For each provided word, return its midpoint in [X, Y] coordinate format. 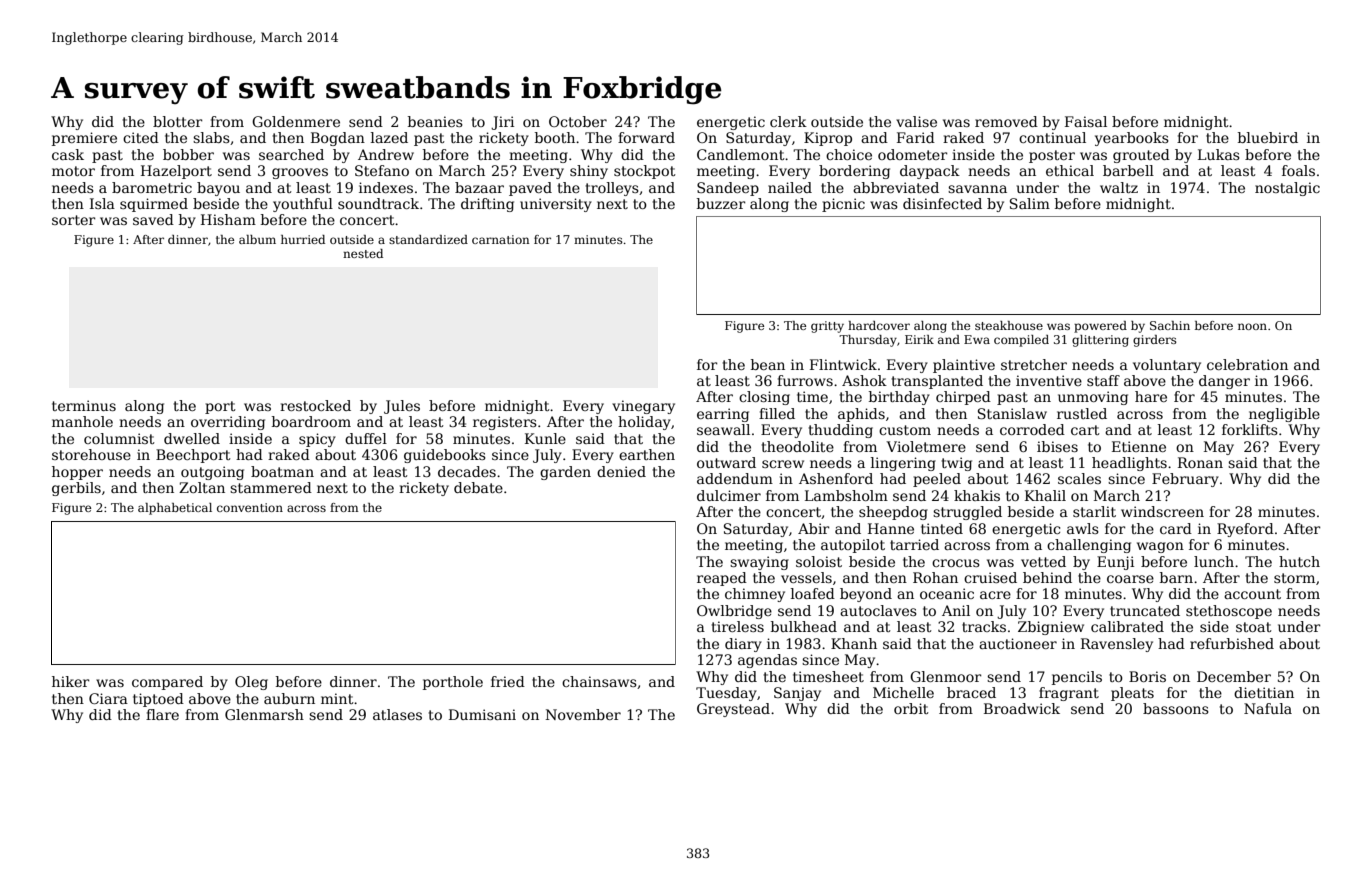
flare [162, 714]
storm [1294, 578]
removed [1006, 121]
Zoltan [202, 487]
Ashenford [836, 478]
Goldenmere [296, 121]
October [578, 121]
